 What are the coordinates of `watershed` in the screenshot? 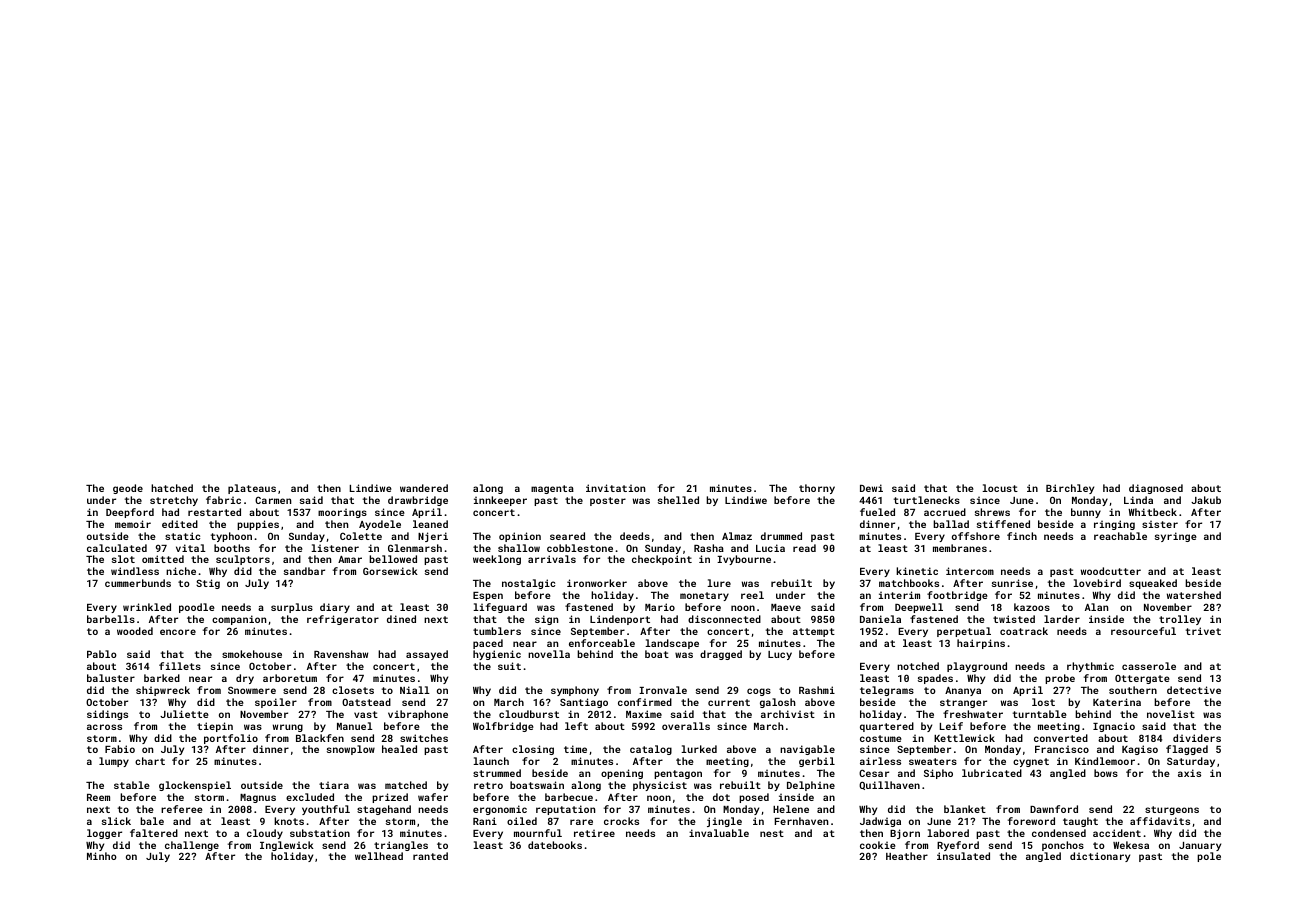 It's located at (1194, 595).
